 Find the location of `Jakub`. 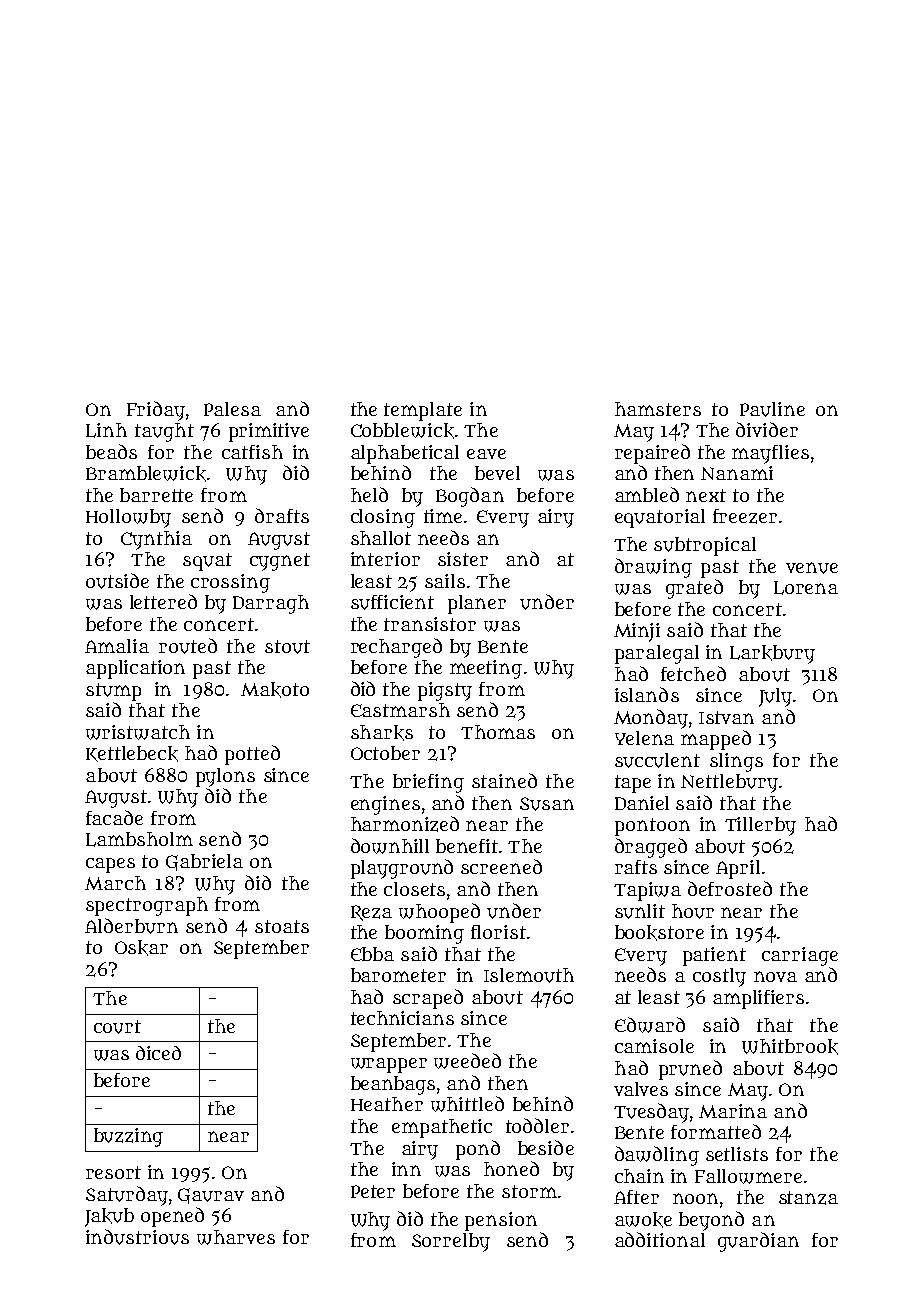

Jakub is located at coordinates (109, 1217).
